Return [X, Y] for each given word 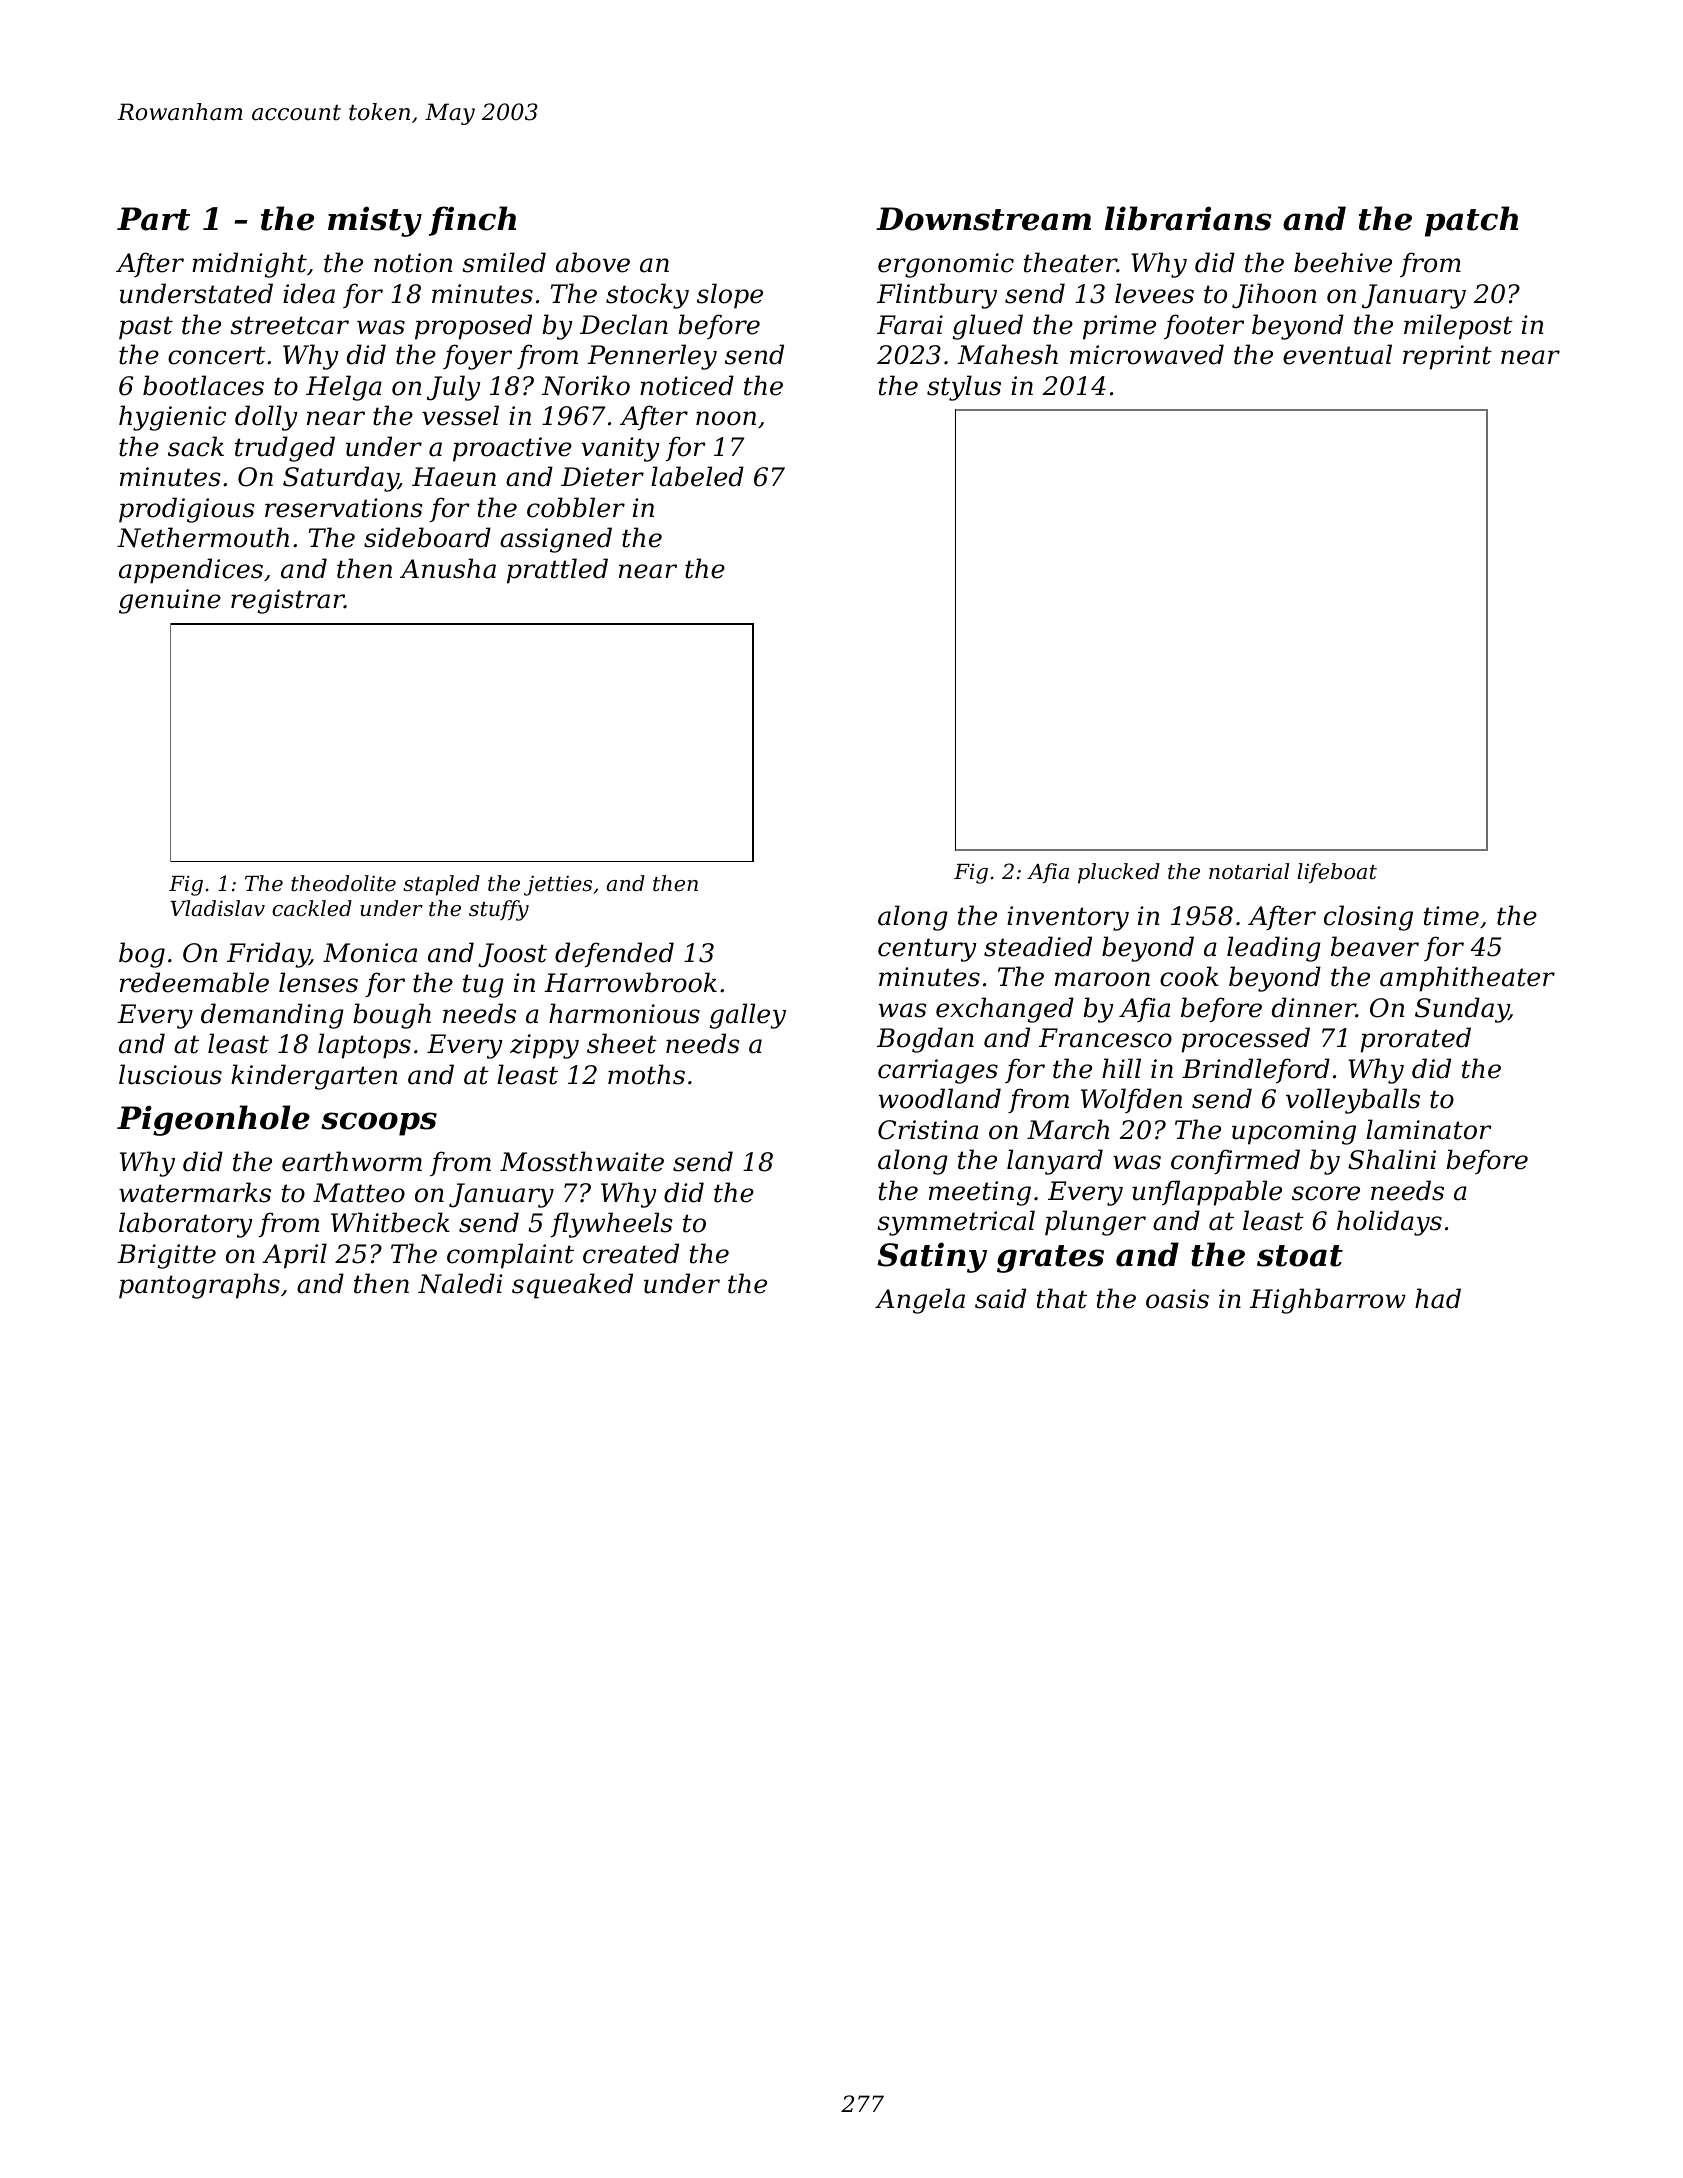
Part [153, 219]
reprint [1447, 357]
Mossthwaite [582, 1161]
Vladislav [217, 908]
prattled [557, 571]
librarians [1188, 218]
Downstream [983, 219]
